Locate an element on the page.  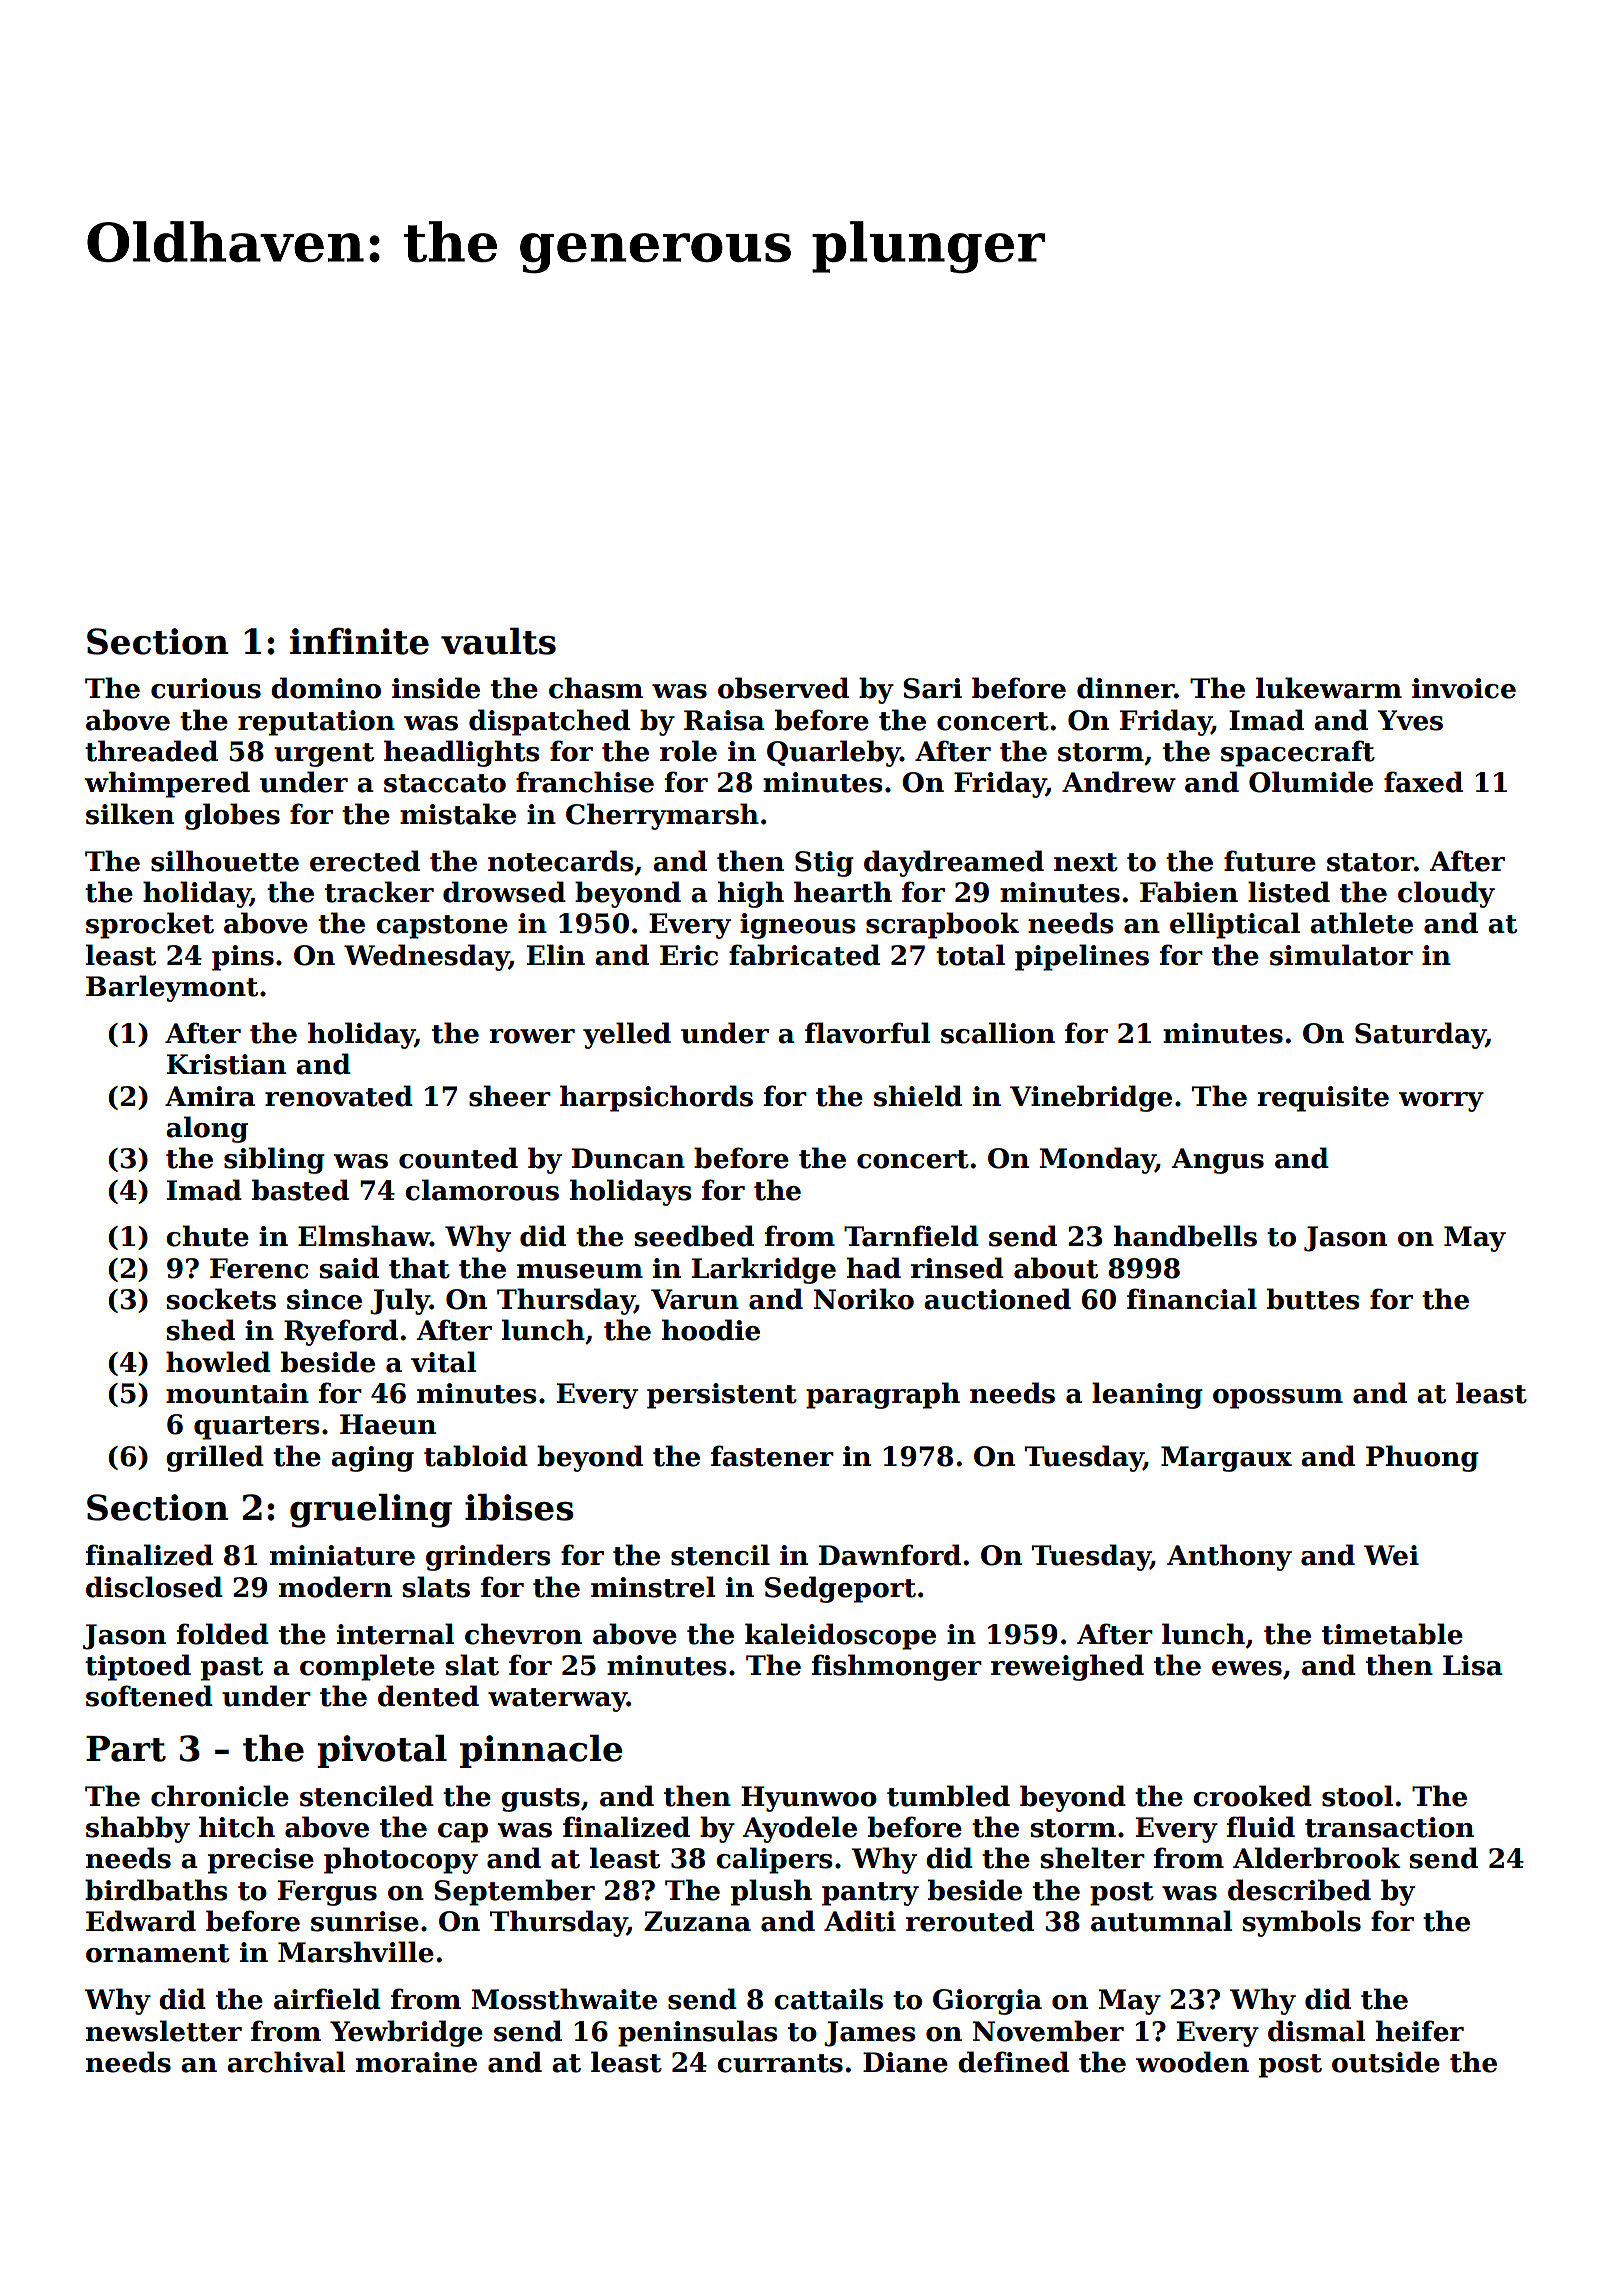
worry is located at coordinates (1441, 1102).
